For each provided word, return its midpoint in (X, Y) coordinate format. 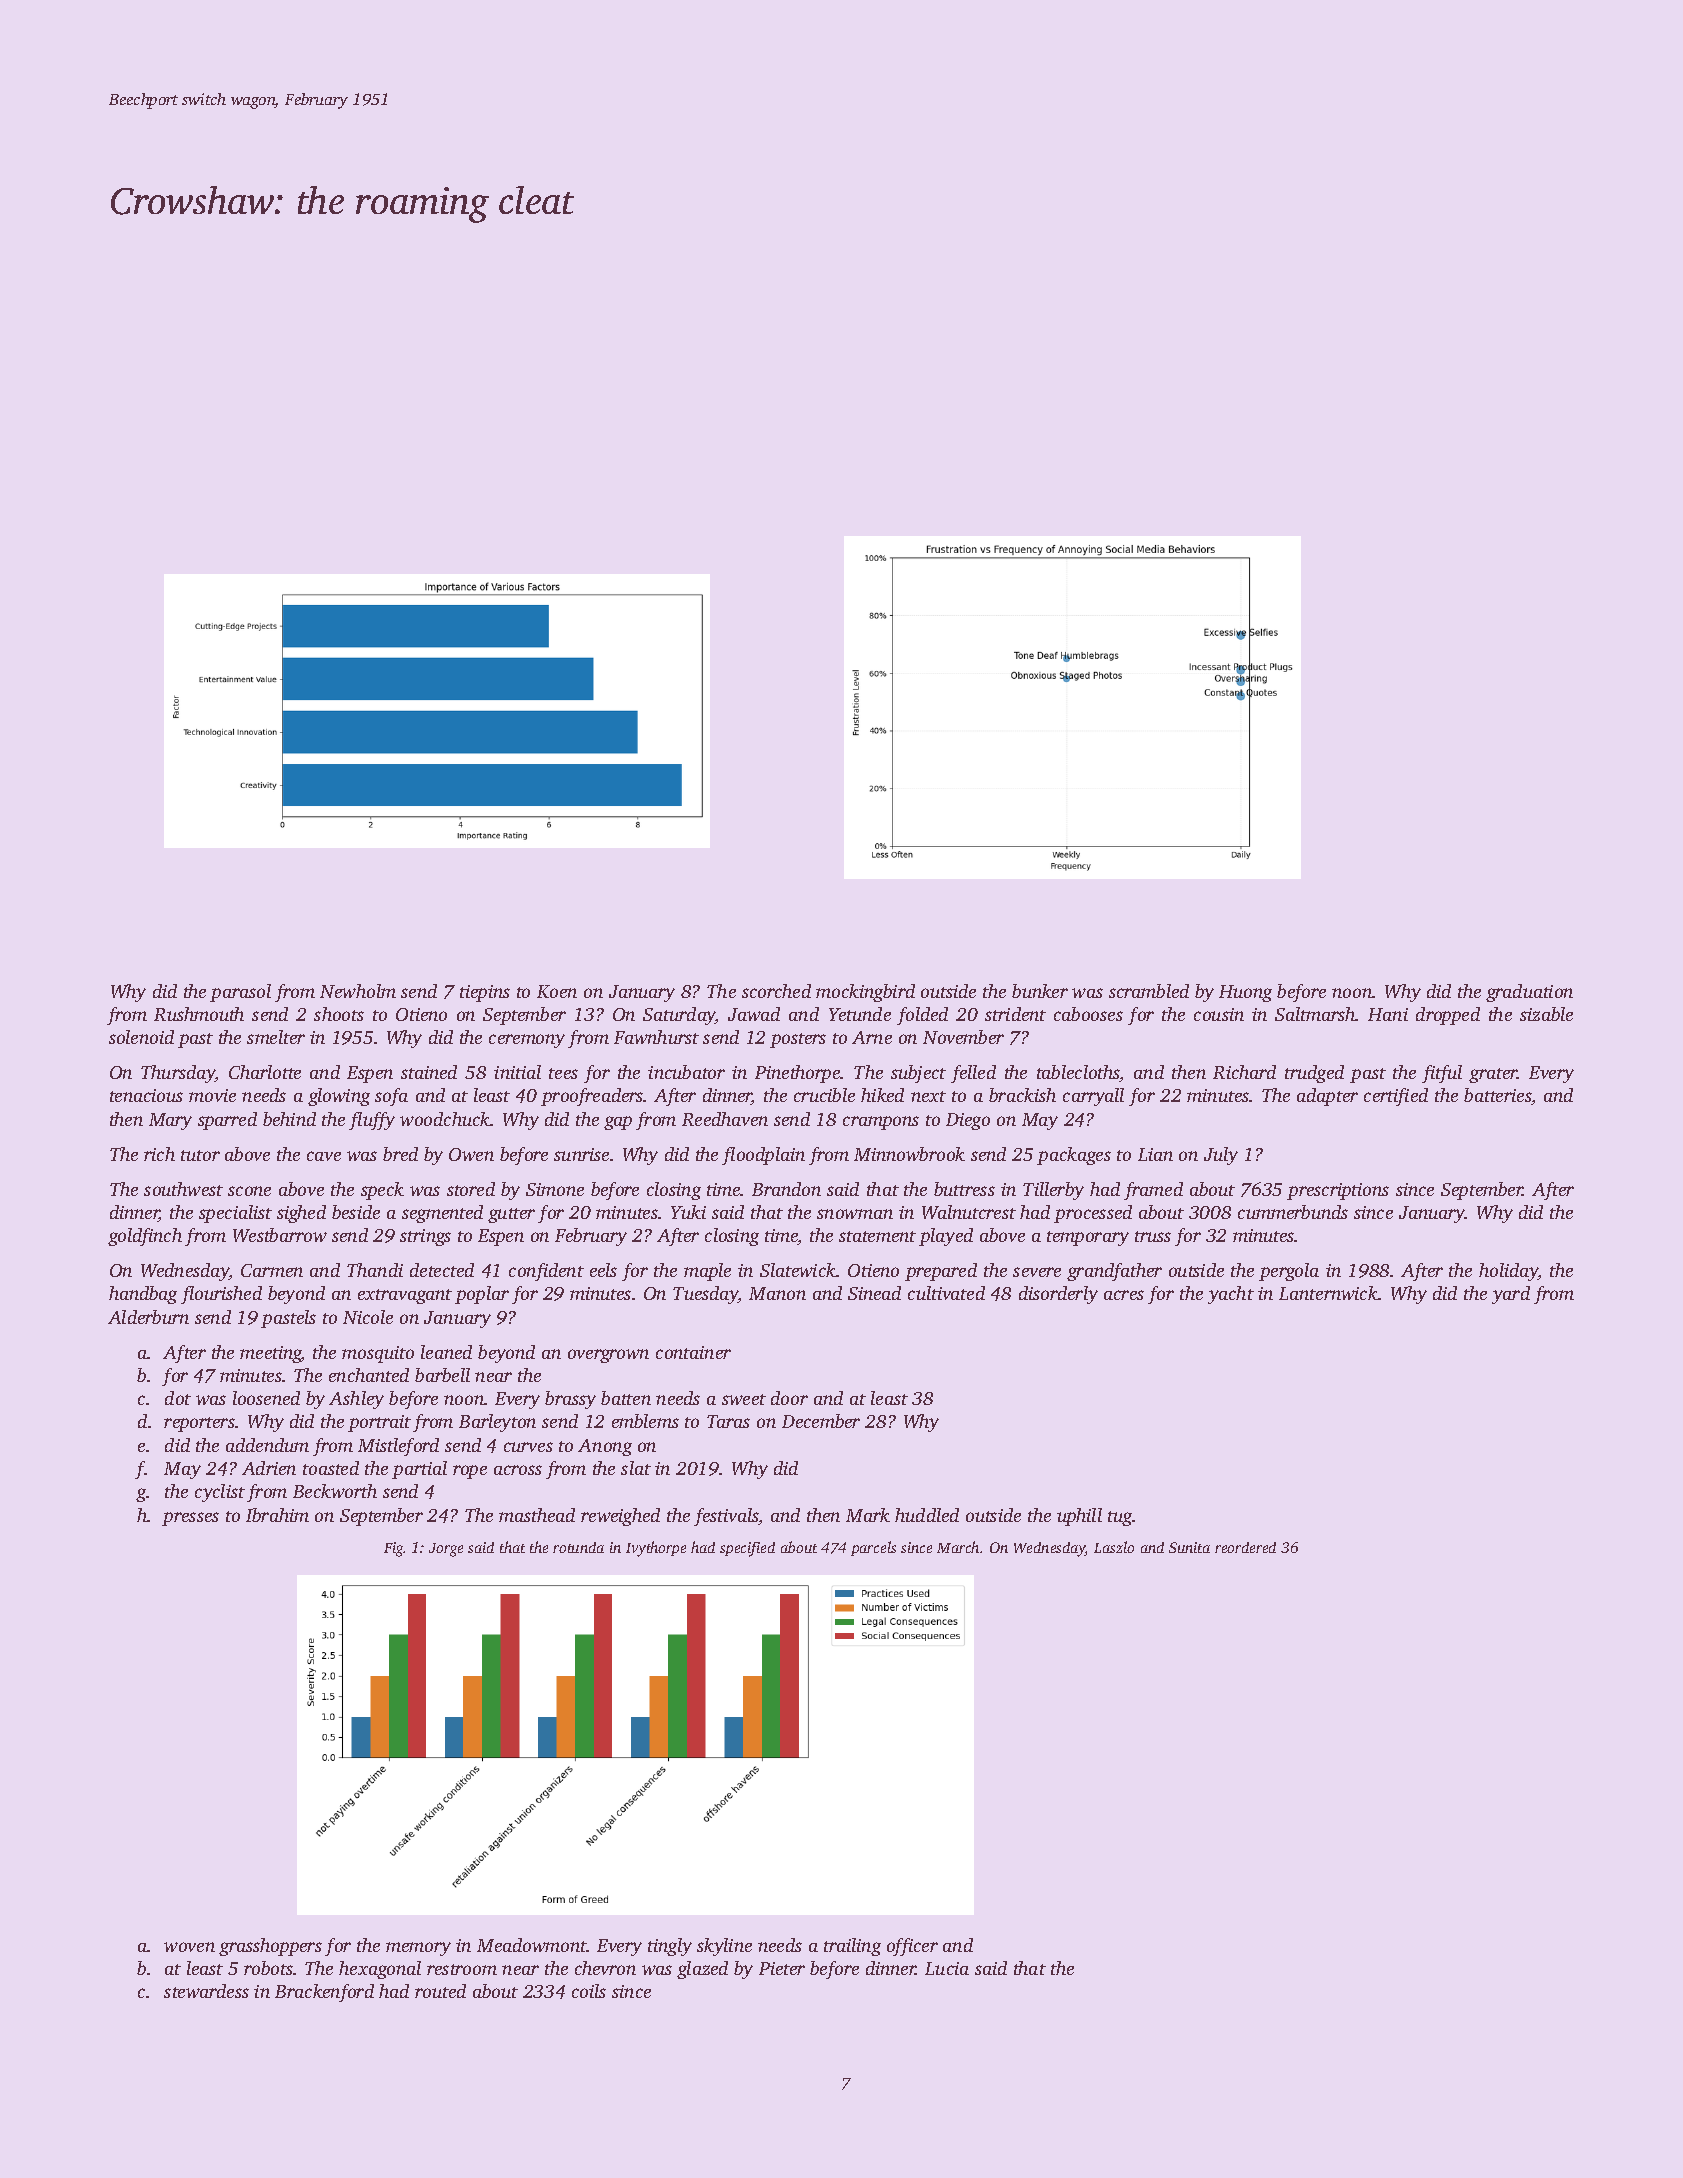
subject (918, 1074)
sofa (391, 1097)
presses (190, 1519)
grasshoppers (270, 1947)
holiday (1508, 1272)
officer (912, 1947)
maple (707, 1272)
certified (1396, 1097)
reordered (1245, 1547)
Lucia (947, 1968)
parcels (873, 1548)
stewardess (206, 1991)
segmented (442, 1214)
